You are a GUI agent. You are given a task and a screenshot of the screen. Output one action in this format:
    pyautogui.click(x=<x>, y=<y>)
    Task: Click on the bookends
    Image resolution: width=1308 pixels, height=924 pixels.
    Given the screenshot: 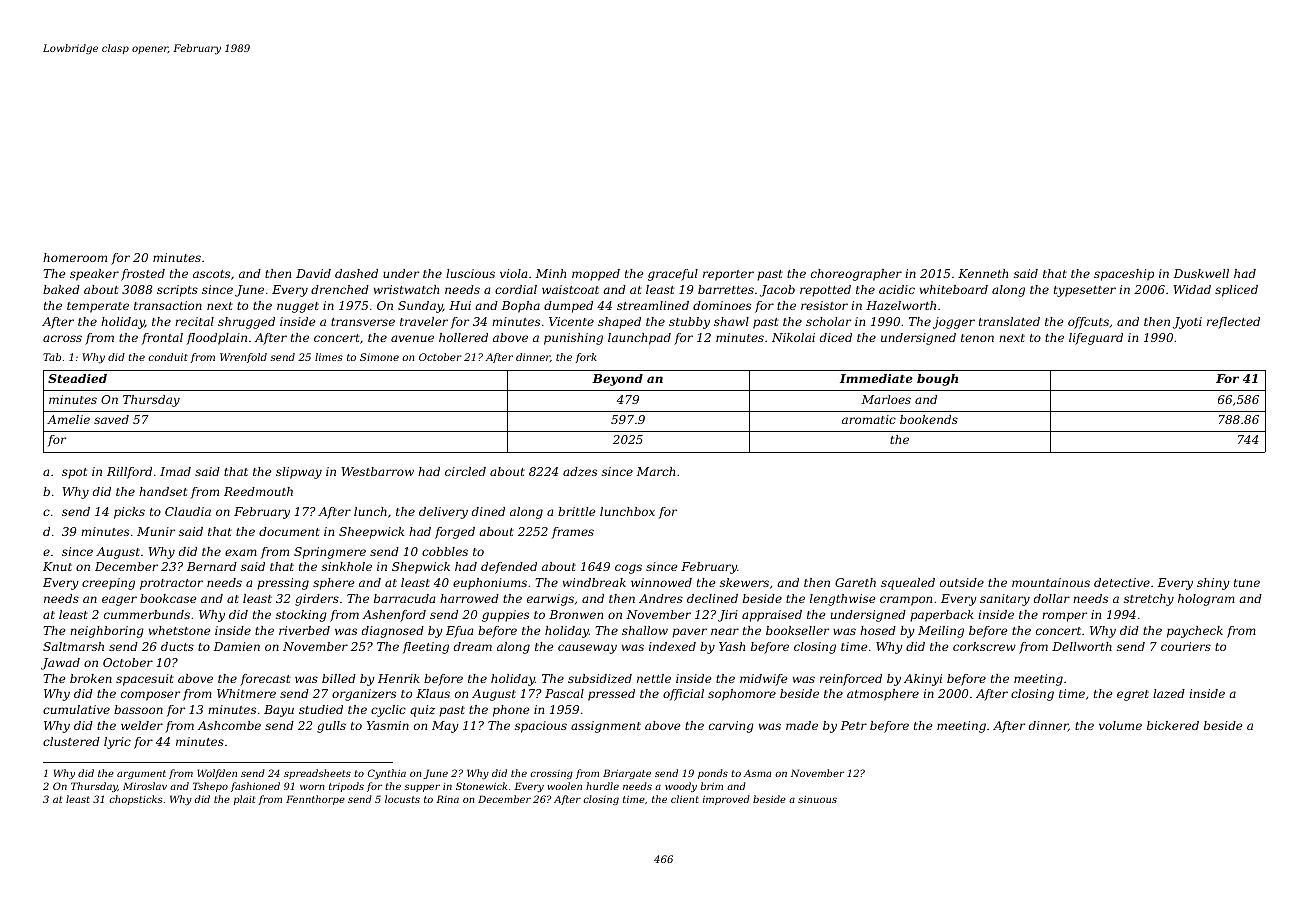 What is the action you would take?
    pyautogui.click(x=929, y=419)
